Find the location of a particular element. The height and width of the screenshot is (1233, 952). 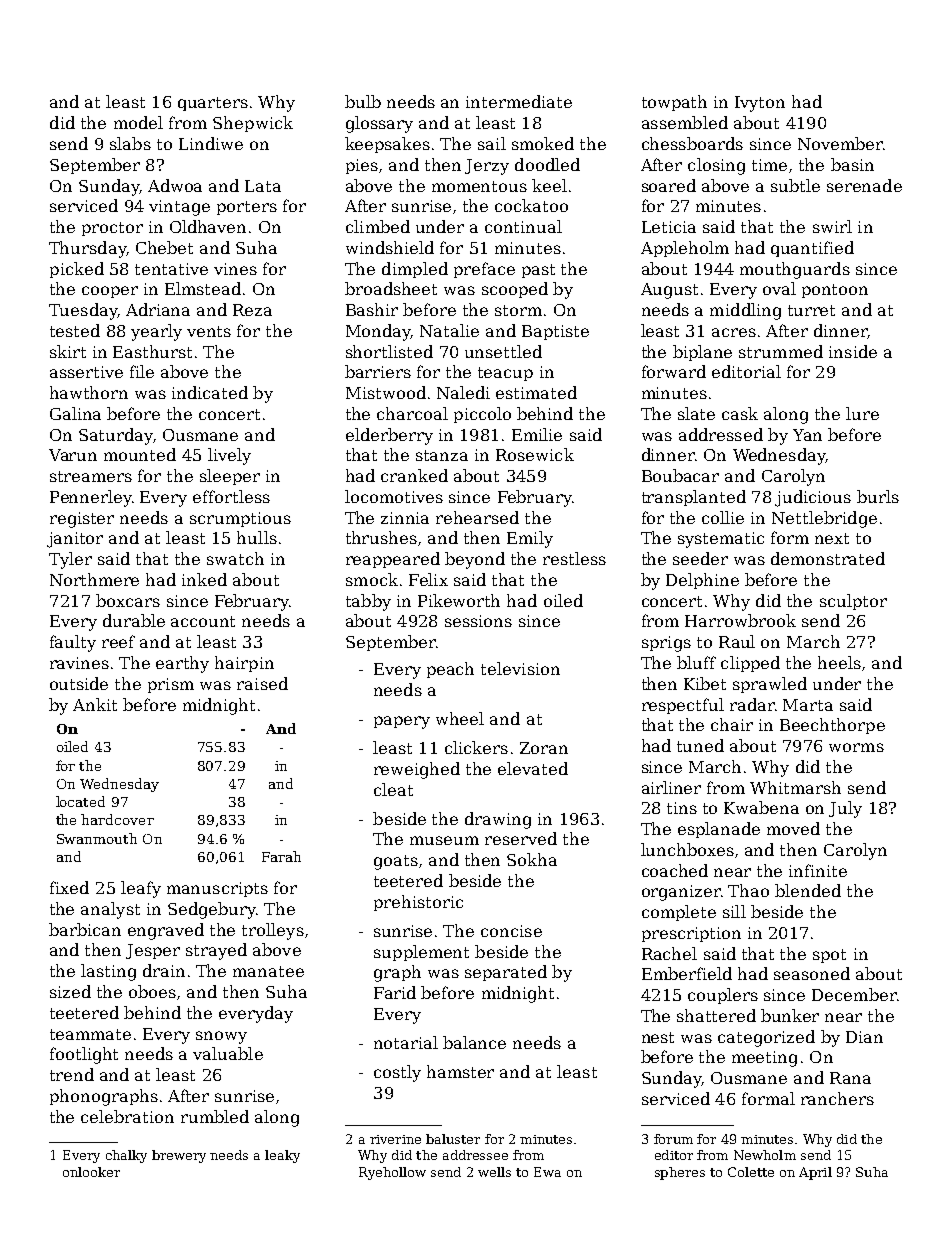

leaky is located at coordinates (282, 1156).
